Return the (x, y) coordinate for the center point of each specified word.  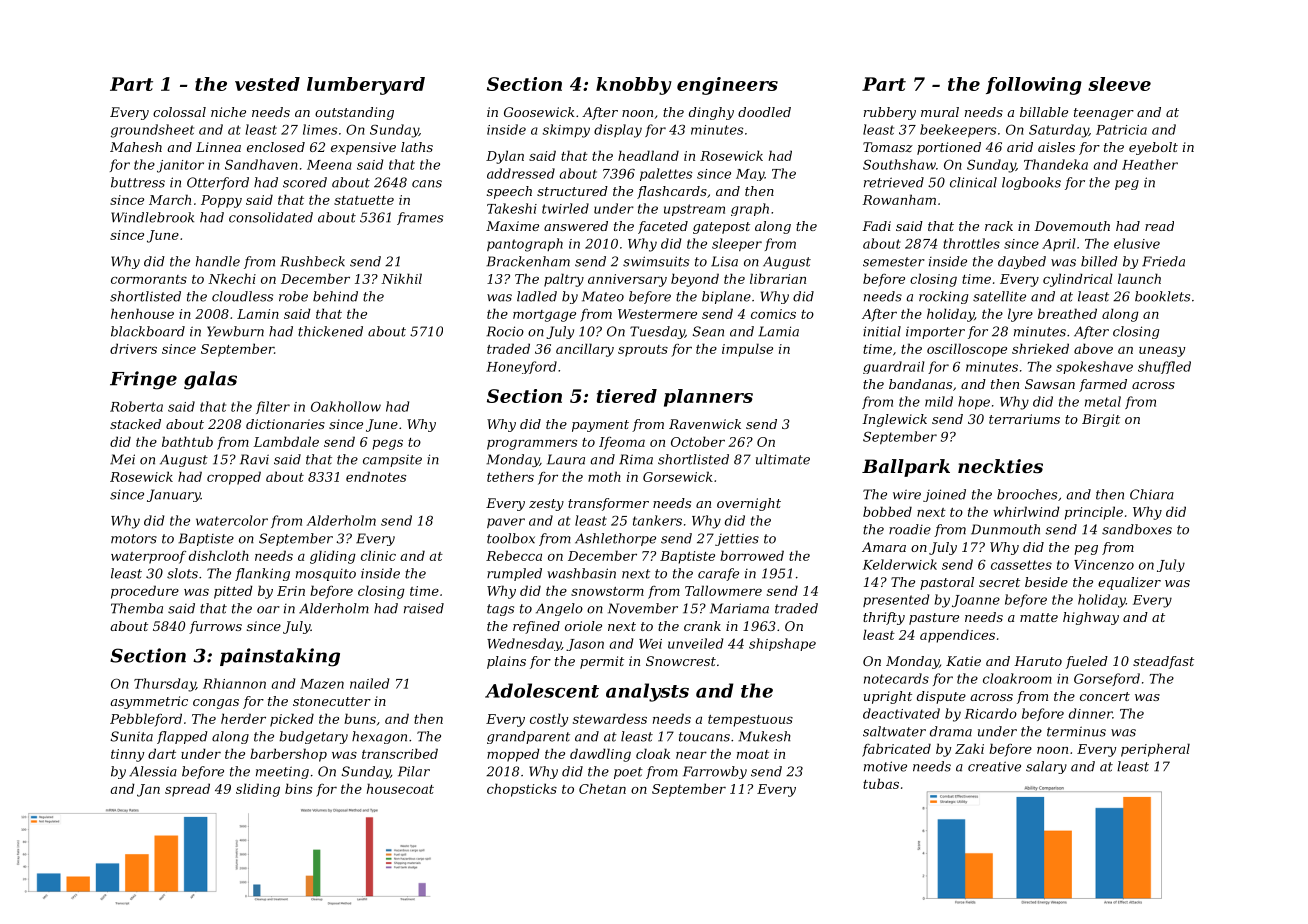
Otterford (218, 183)
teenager (1104, 114)
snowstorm (607, 591)
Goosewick (539, 112)
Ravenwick (705, 424)
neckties (1000, 466)
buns (360, 718)
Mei (122, 459)
